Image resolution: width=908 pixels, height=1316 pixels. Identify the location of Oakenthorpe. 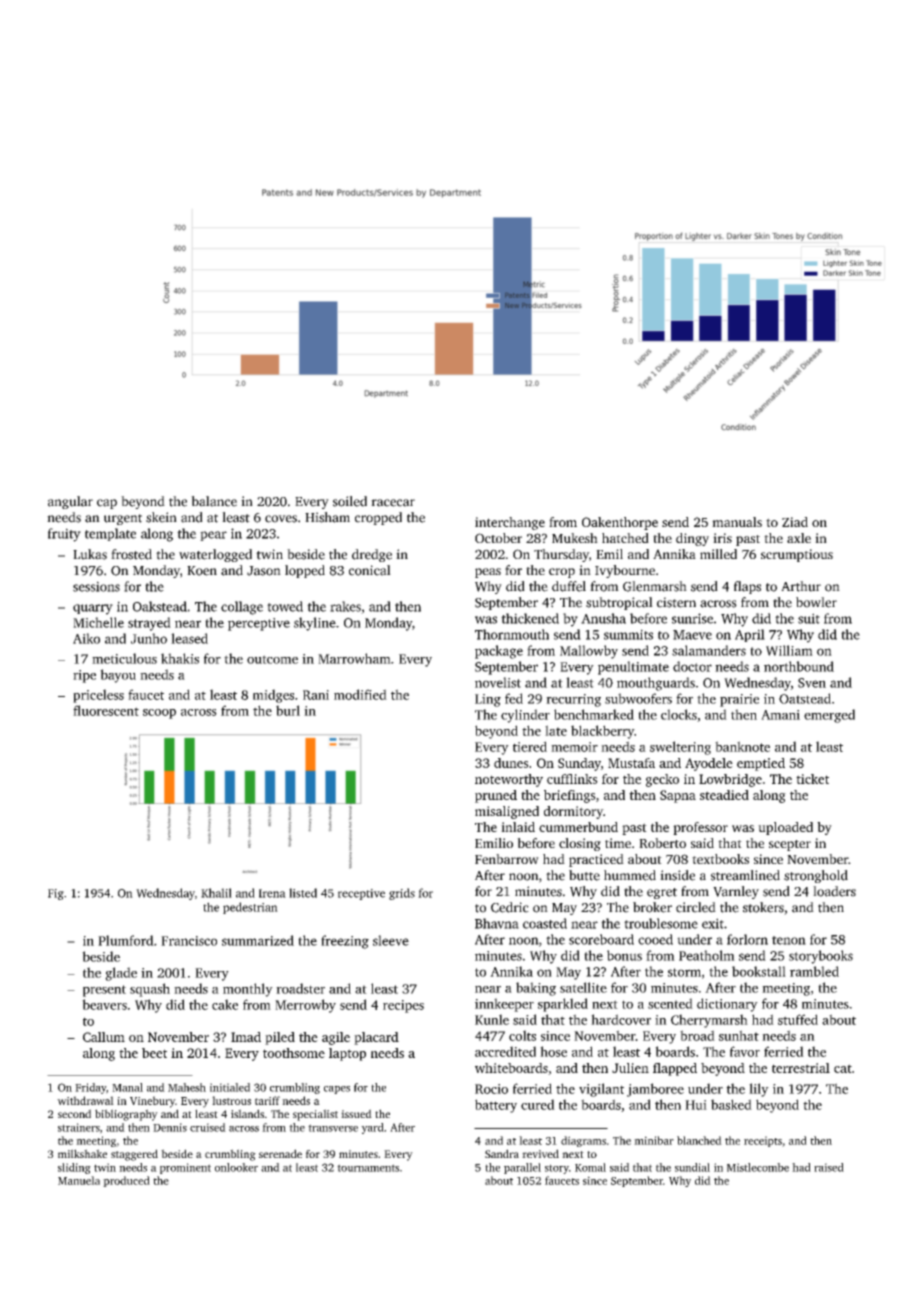
(620, 523).
